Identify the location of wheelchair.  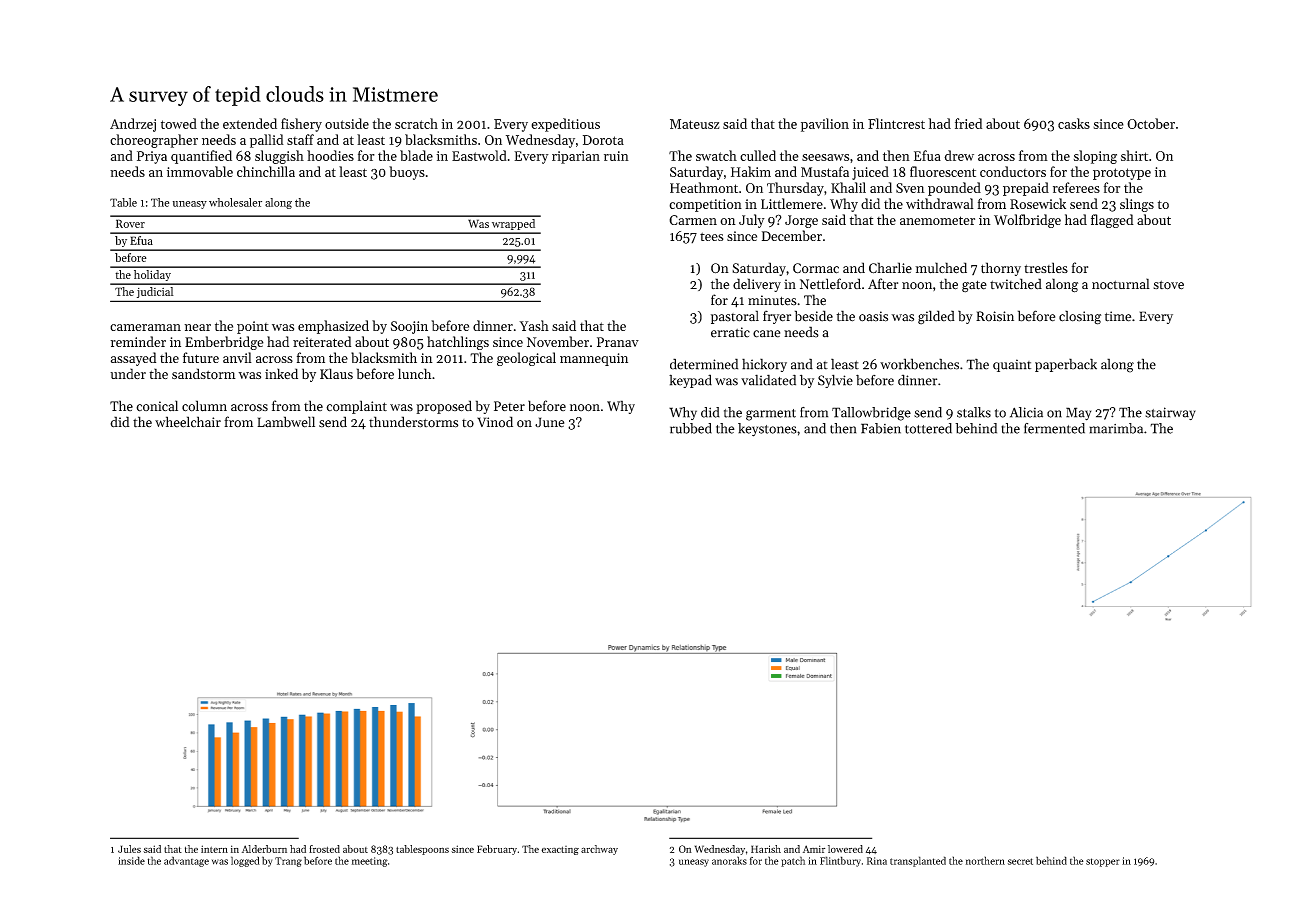
(188, 422).
